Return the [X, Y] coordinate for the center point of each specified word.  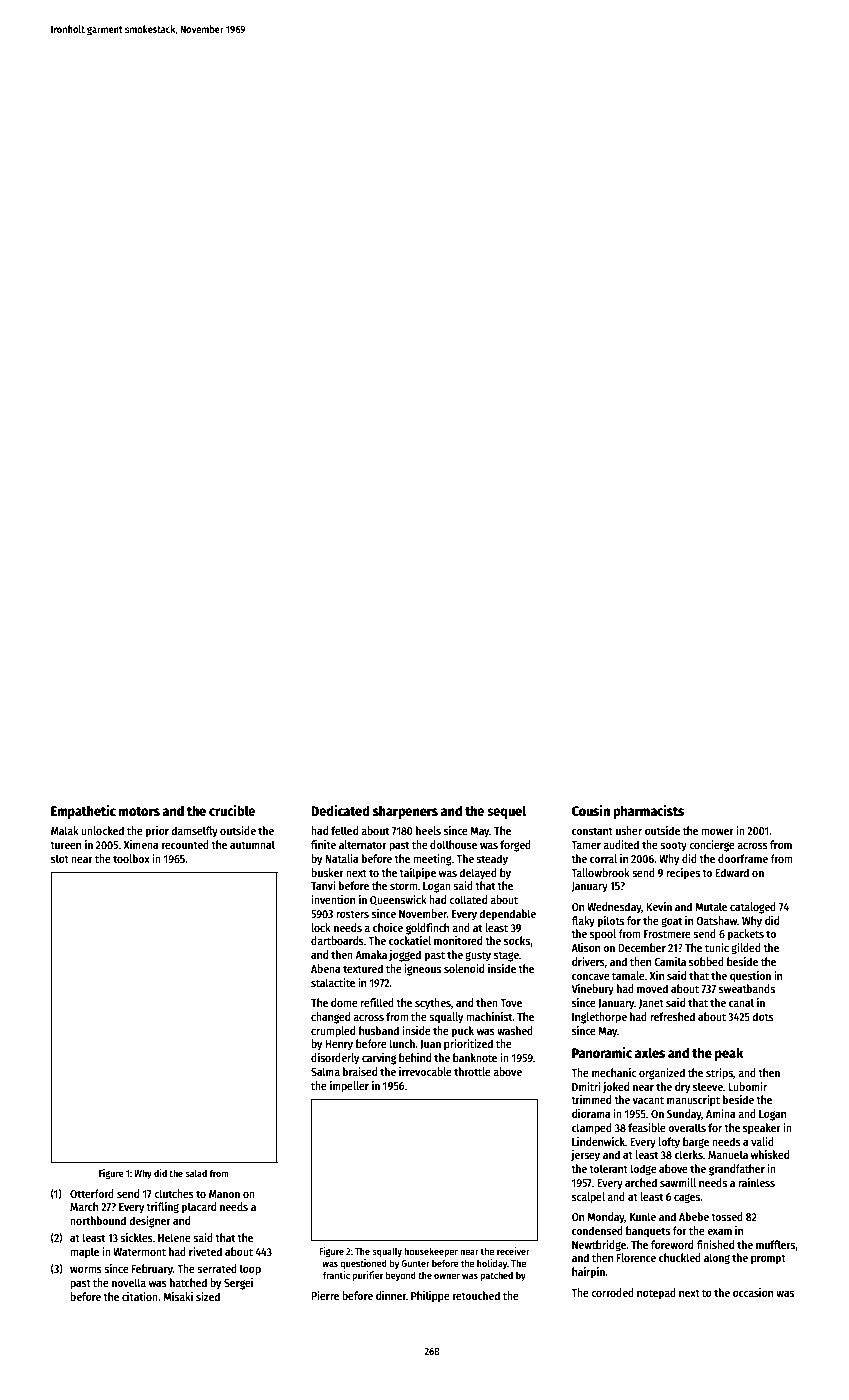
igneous [422, 970]
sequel [507, 812]
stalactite [333, 982]
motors [139, 811]
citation [140, 1296]
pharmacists [648, 812]
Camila [670, 961]
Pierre [325, 1295]
